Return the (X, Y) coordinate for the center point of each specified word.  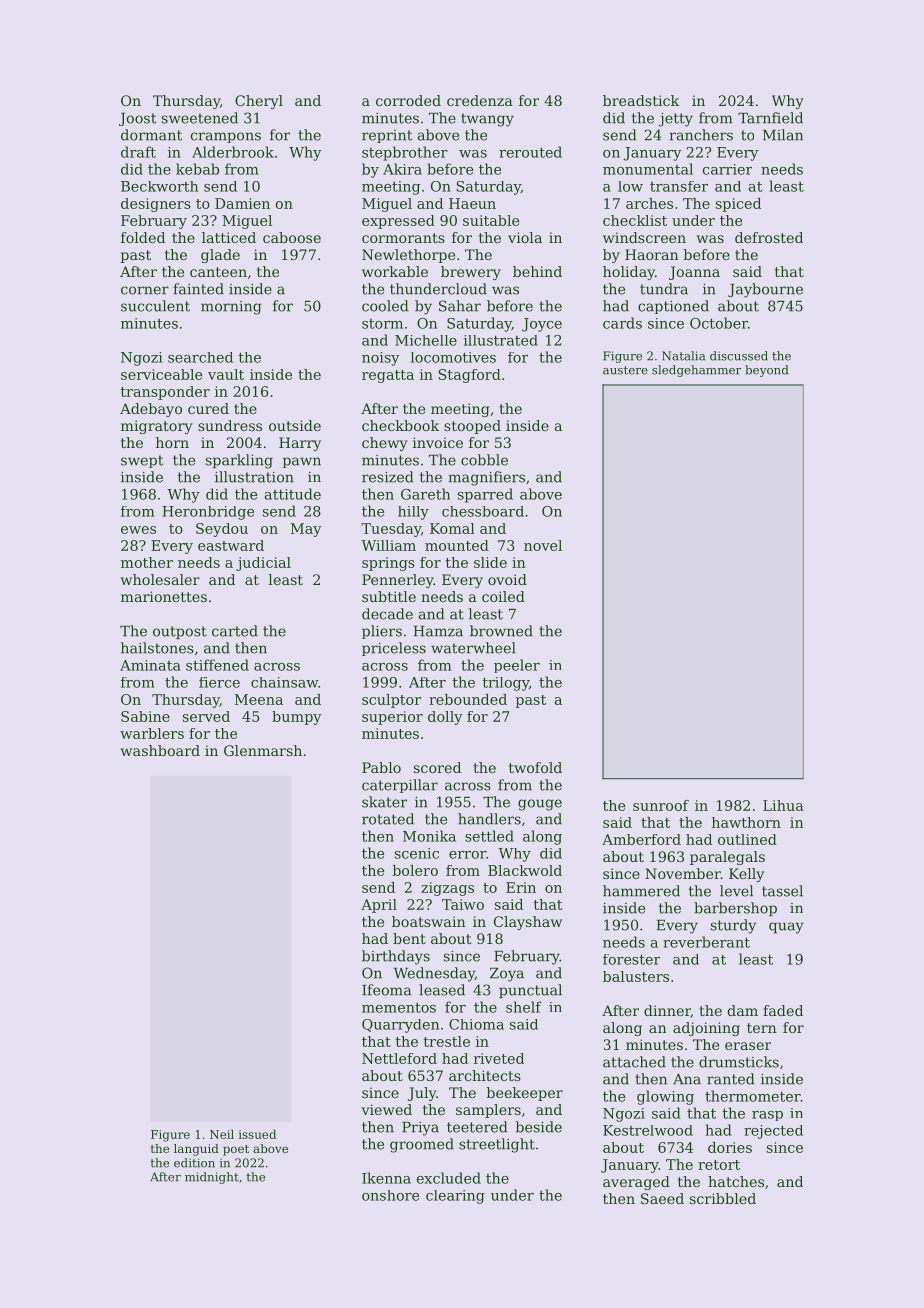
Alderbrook (233, 152)
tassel (782, 891)
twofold (535, 767)
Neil (222, 1134)
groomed (422, 1145)
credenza (480, 100)
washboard (160, 750)
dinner (667, 1011)
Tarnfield (770, 118)
